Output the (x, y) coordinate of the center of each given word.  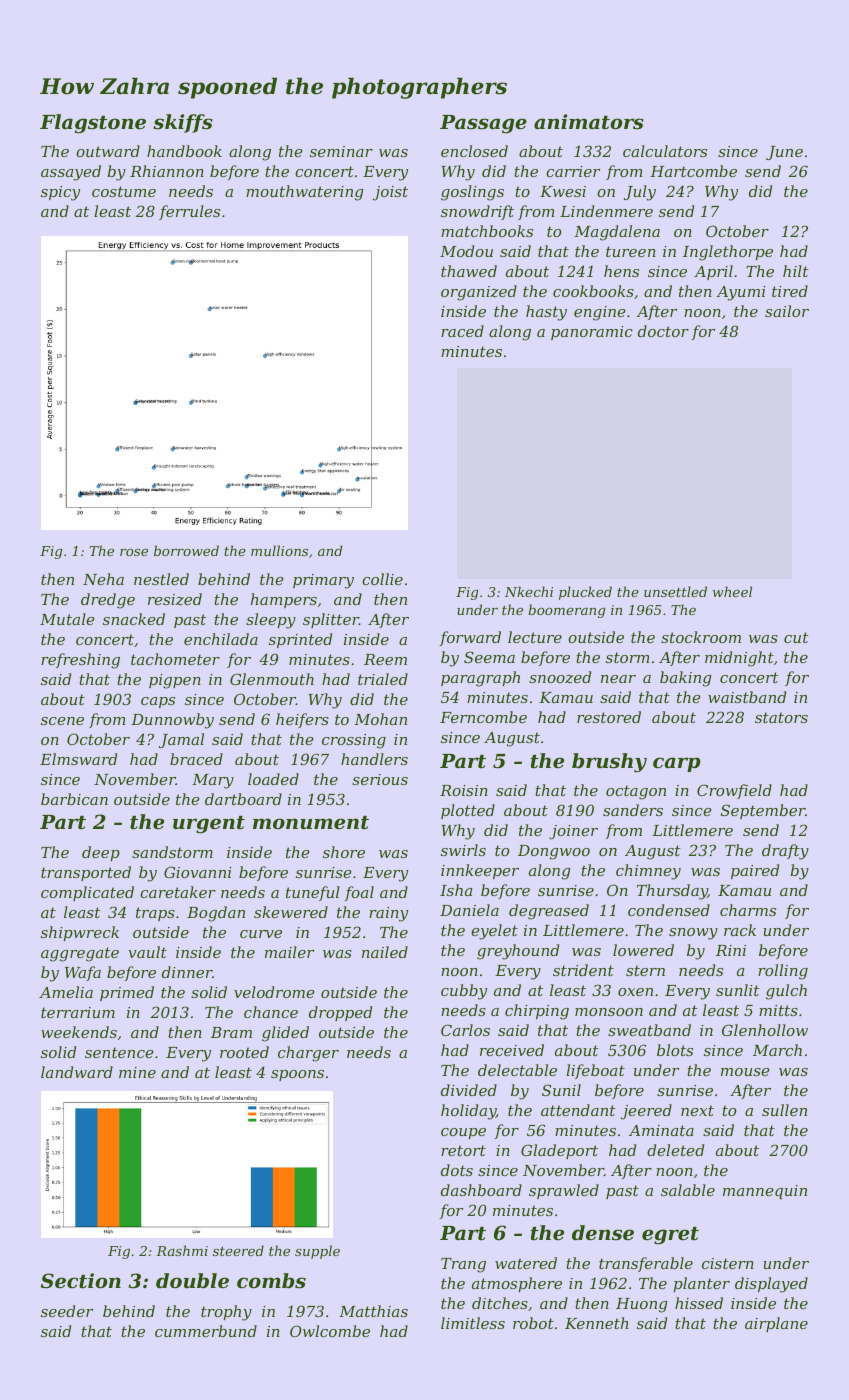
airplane (776, 1324)
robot (533, 1323)
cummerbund (206, 1331)
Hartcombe (693, 171)
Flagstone (93, 124)
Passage (483, 124)
